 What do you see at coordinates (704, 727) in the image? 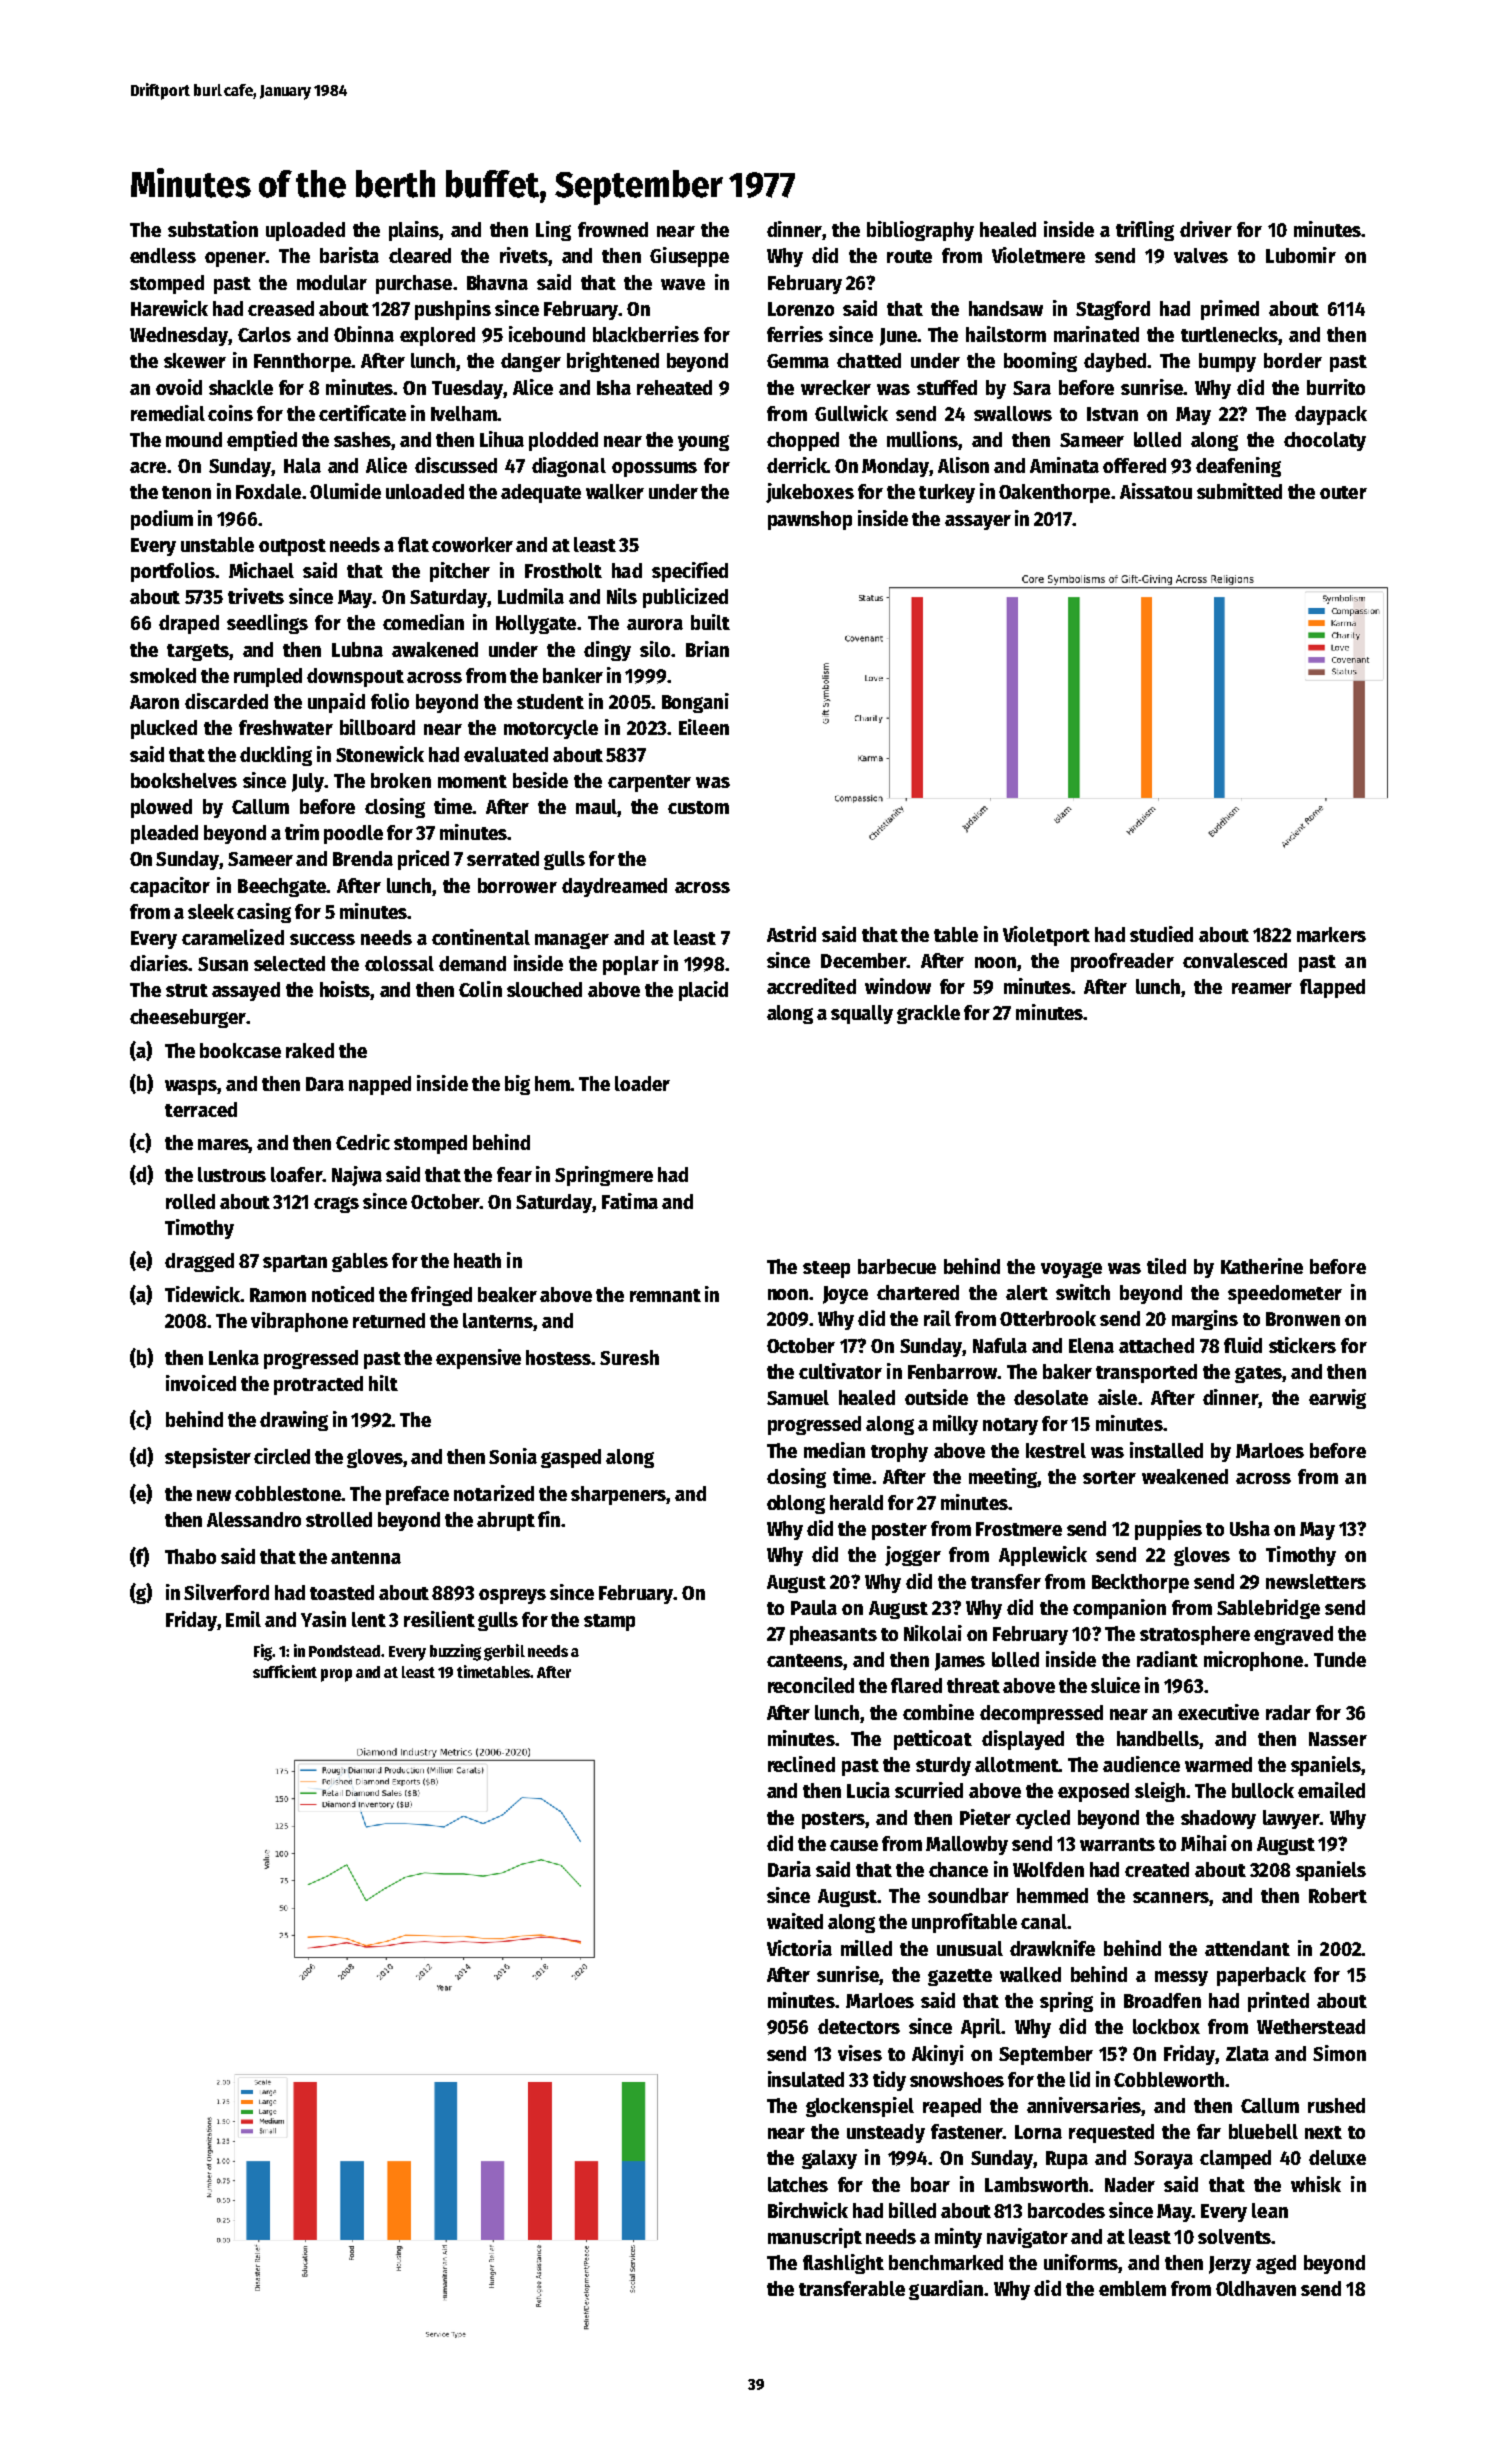
I see `Eileen` at bounding box center [704, 727].
